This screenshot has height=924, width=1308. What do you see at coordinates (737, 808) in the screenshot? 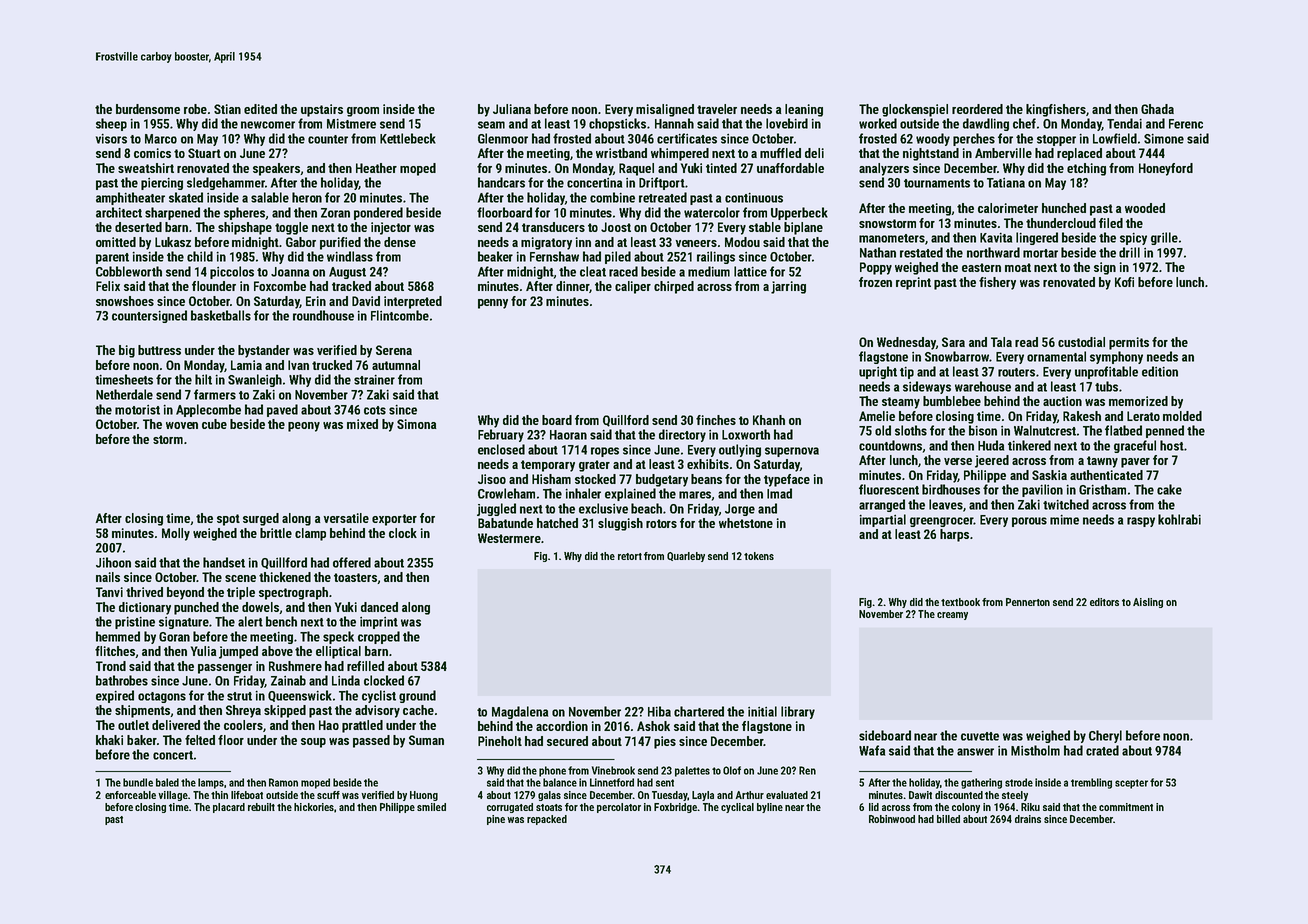
I see `cyclical` at bounding box center [737, 808].
